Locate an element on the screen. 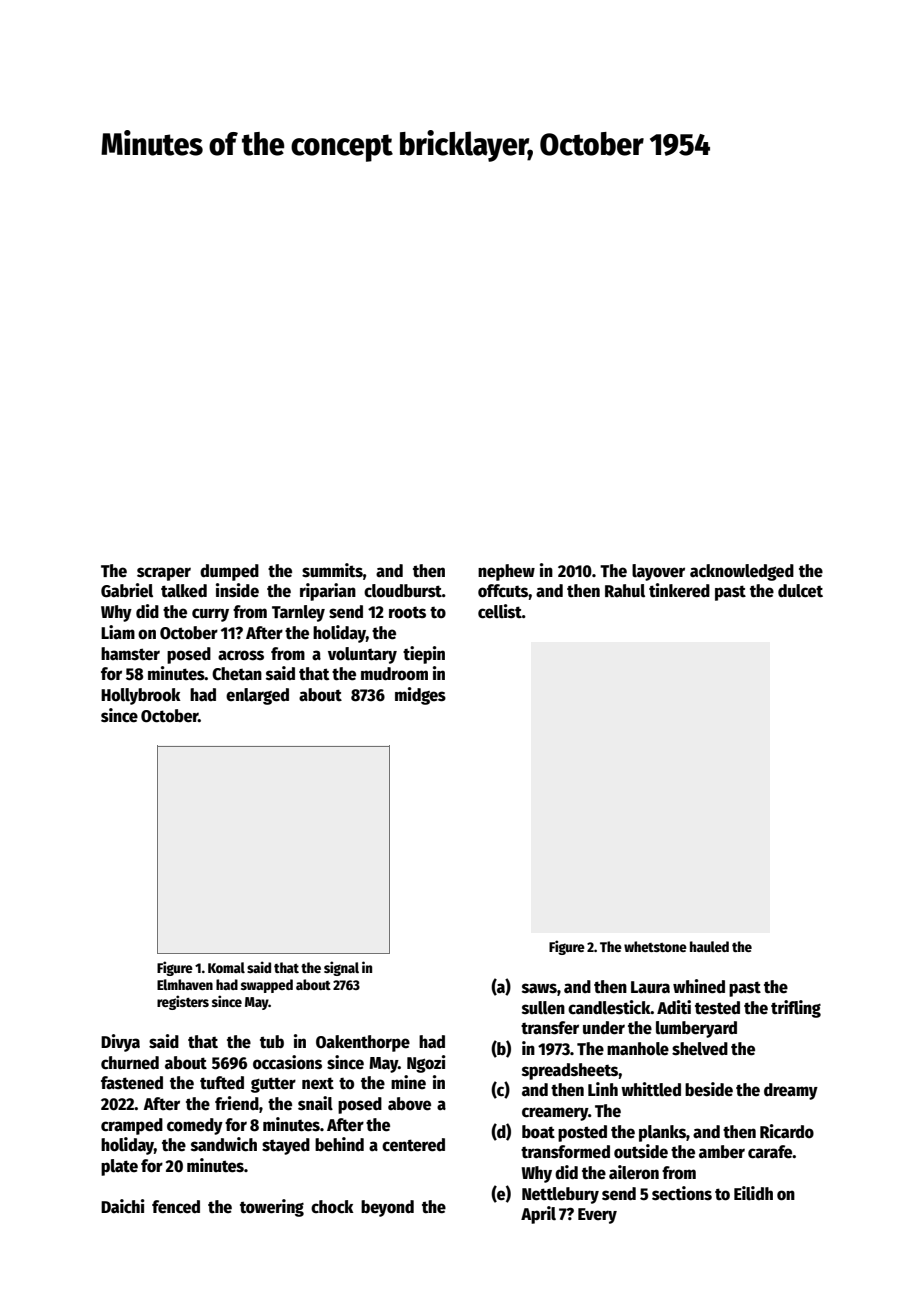 The image size is (924, 1308). Tarnley is located at coordinates (298, 613).
